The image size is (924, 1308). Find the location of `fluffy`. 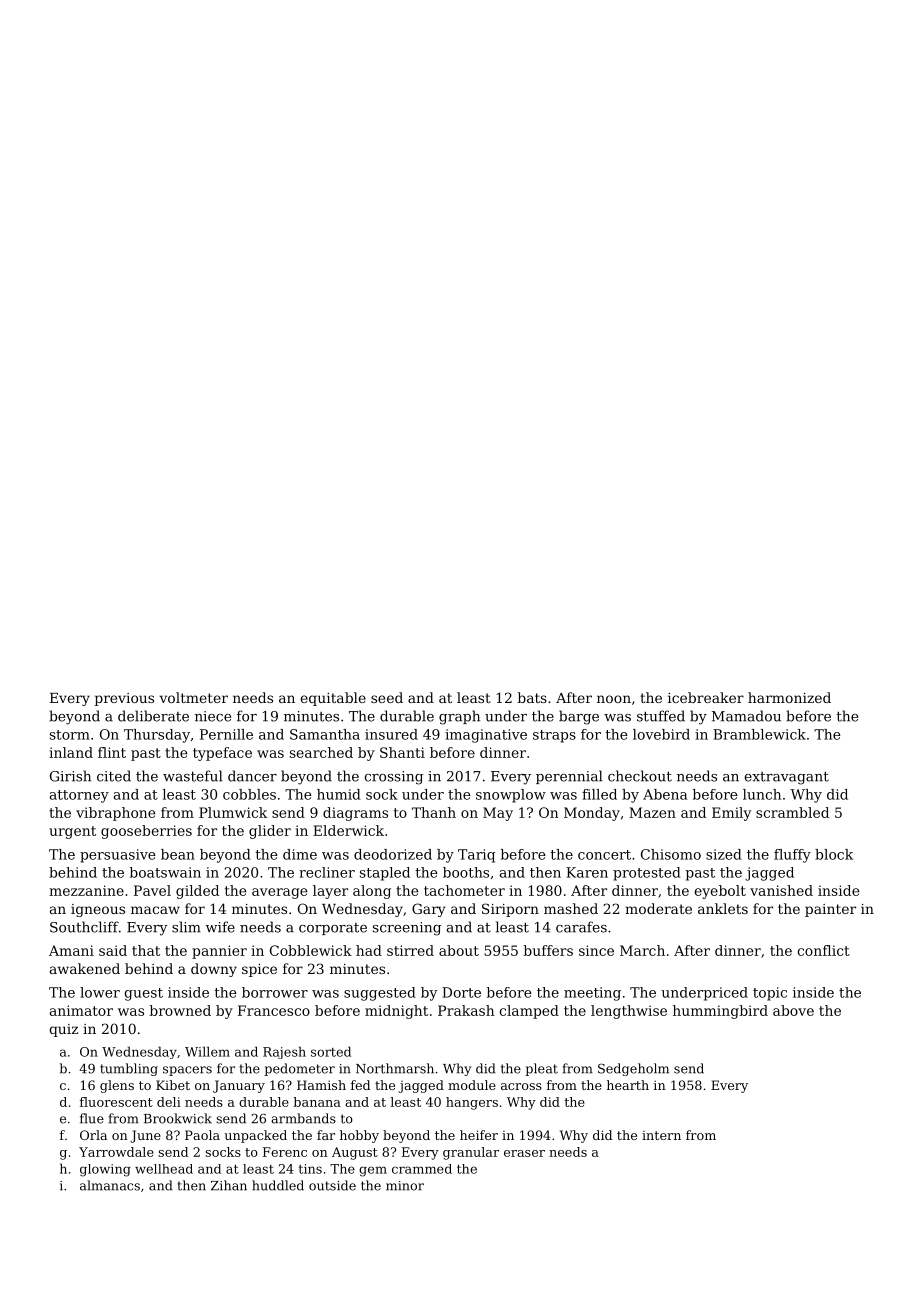

fluffy is located at coordinates (792, 856).
